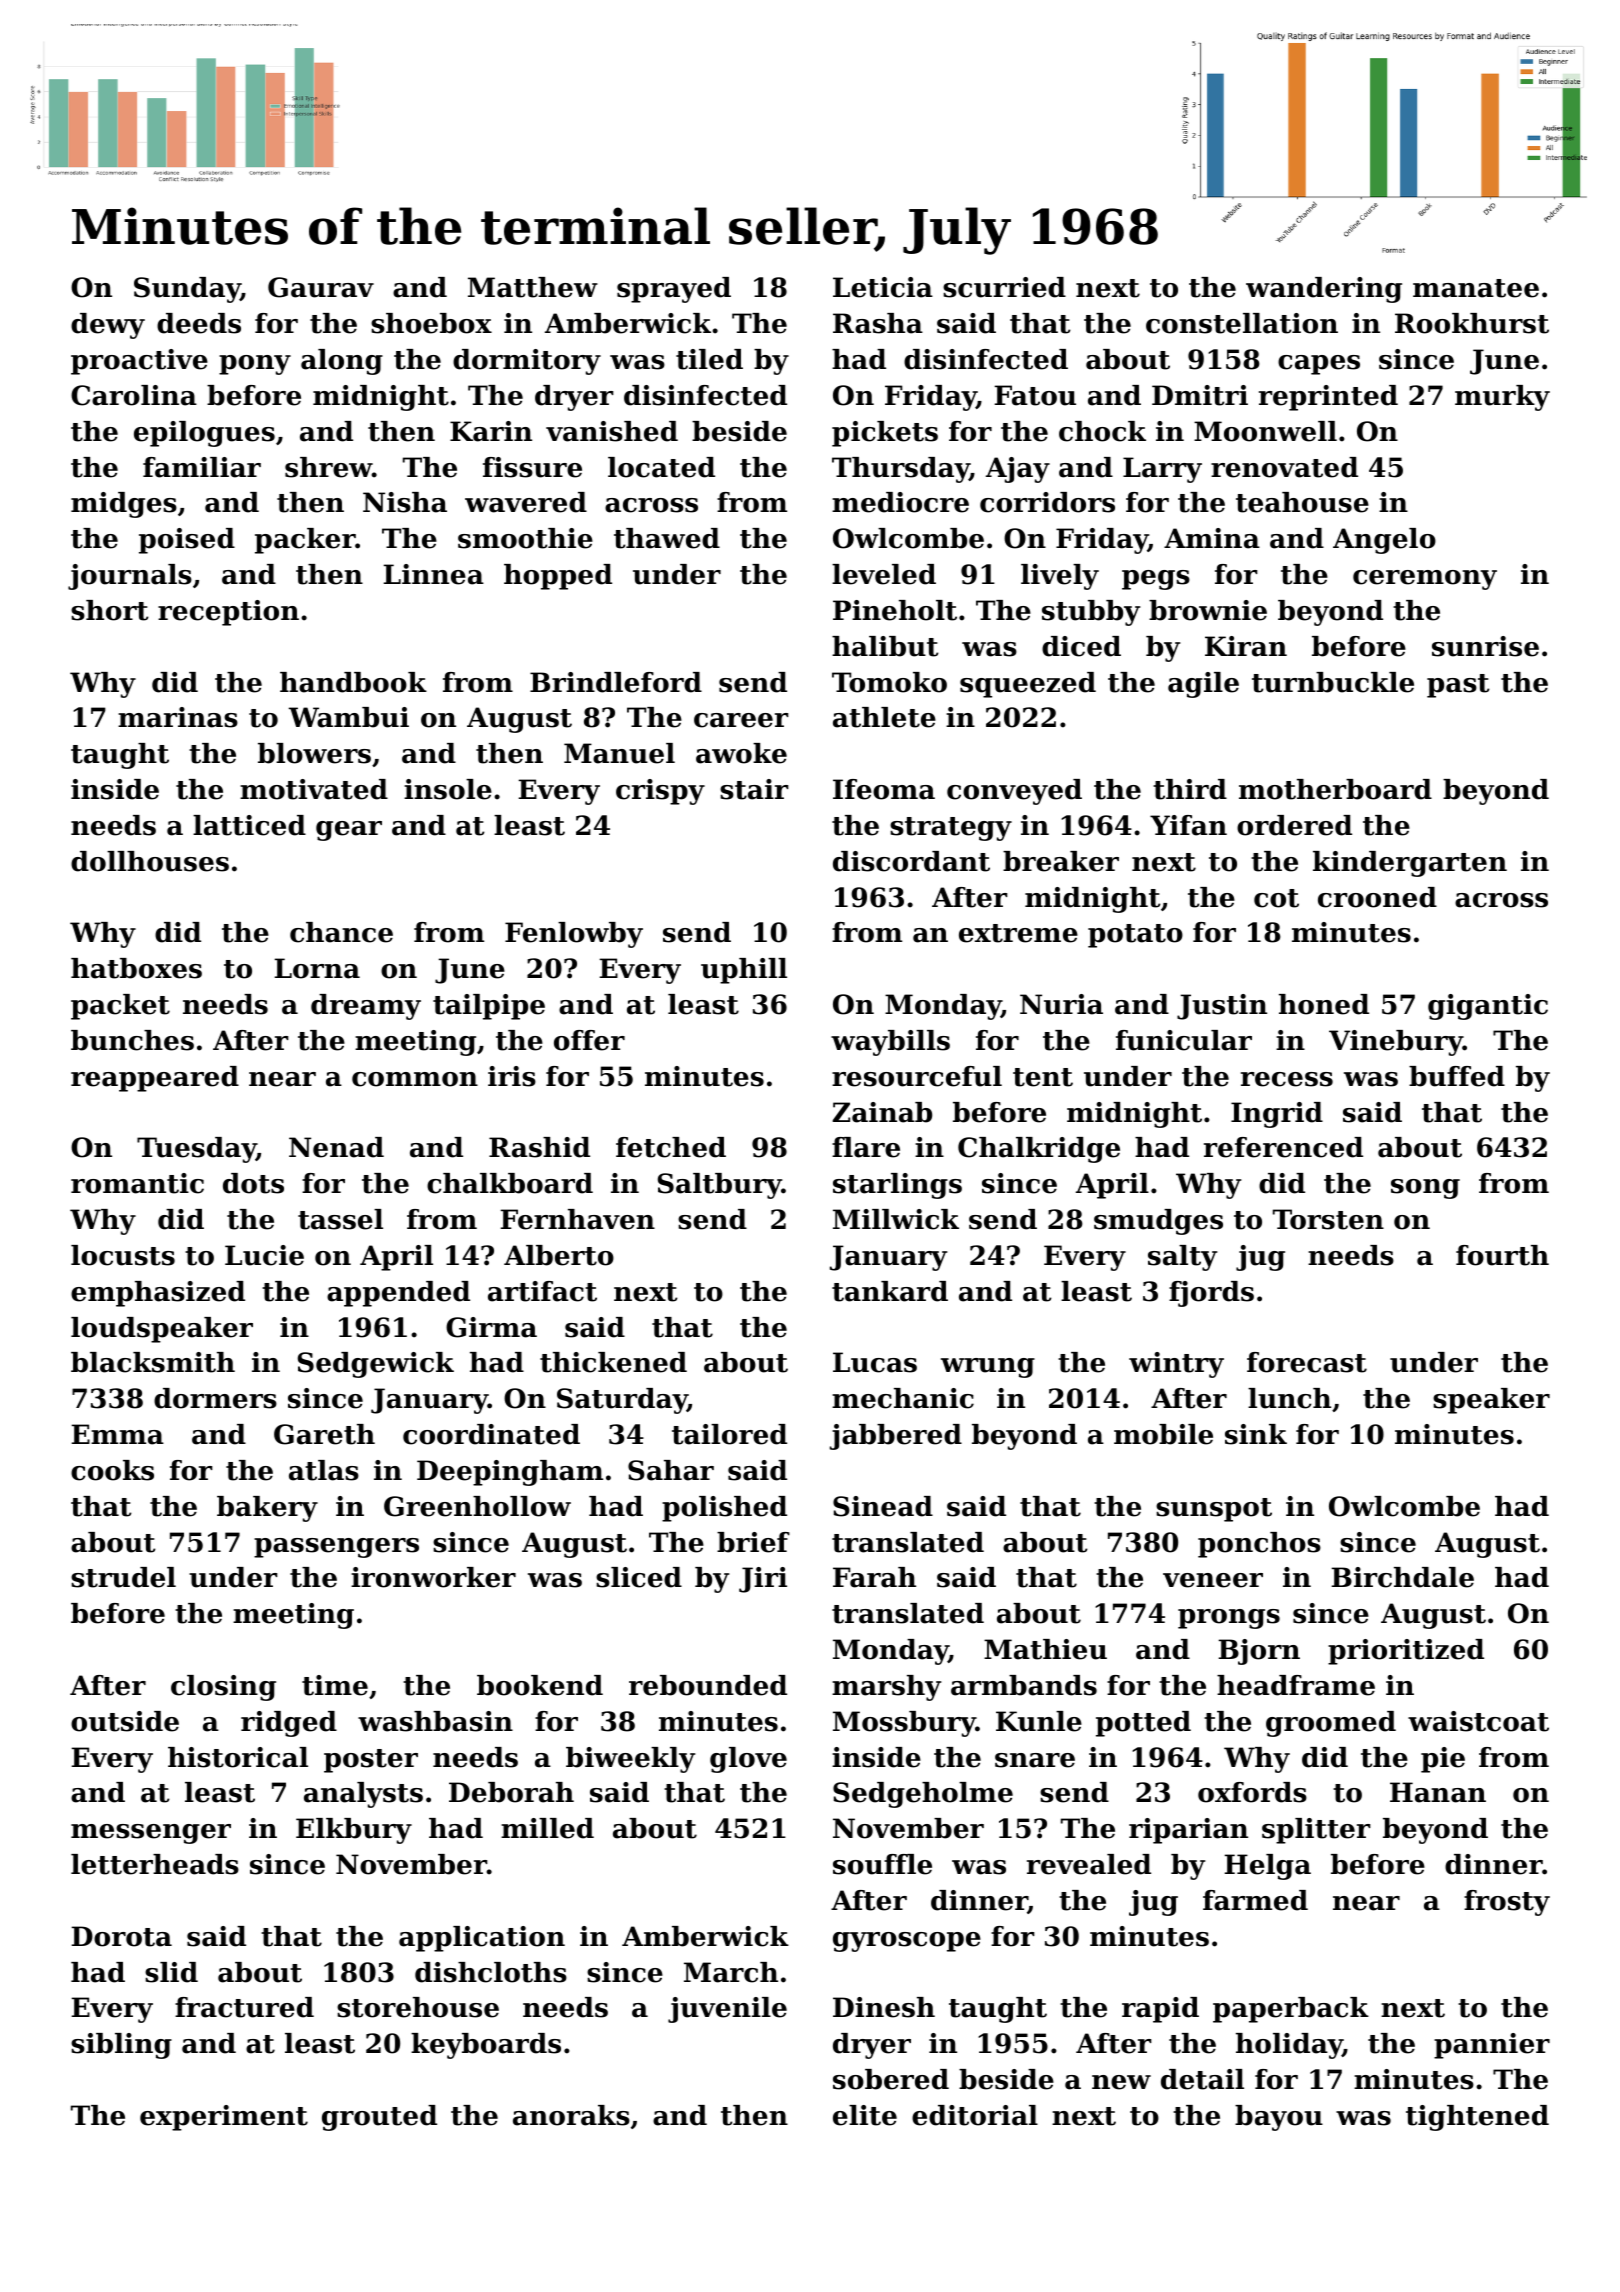 This document has width=1620, height=2292. Describe the element at coordinates (139, 362) in the document. I see `proactive` at that location.
